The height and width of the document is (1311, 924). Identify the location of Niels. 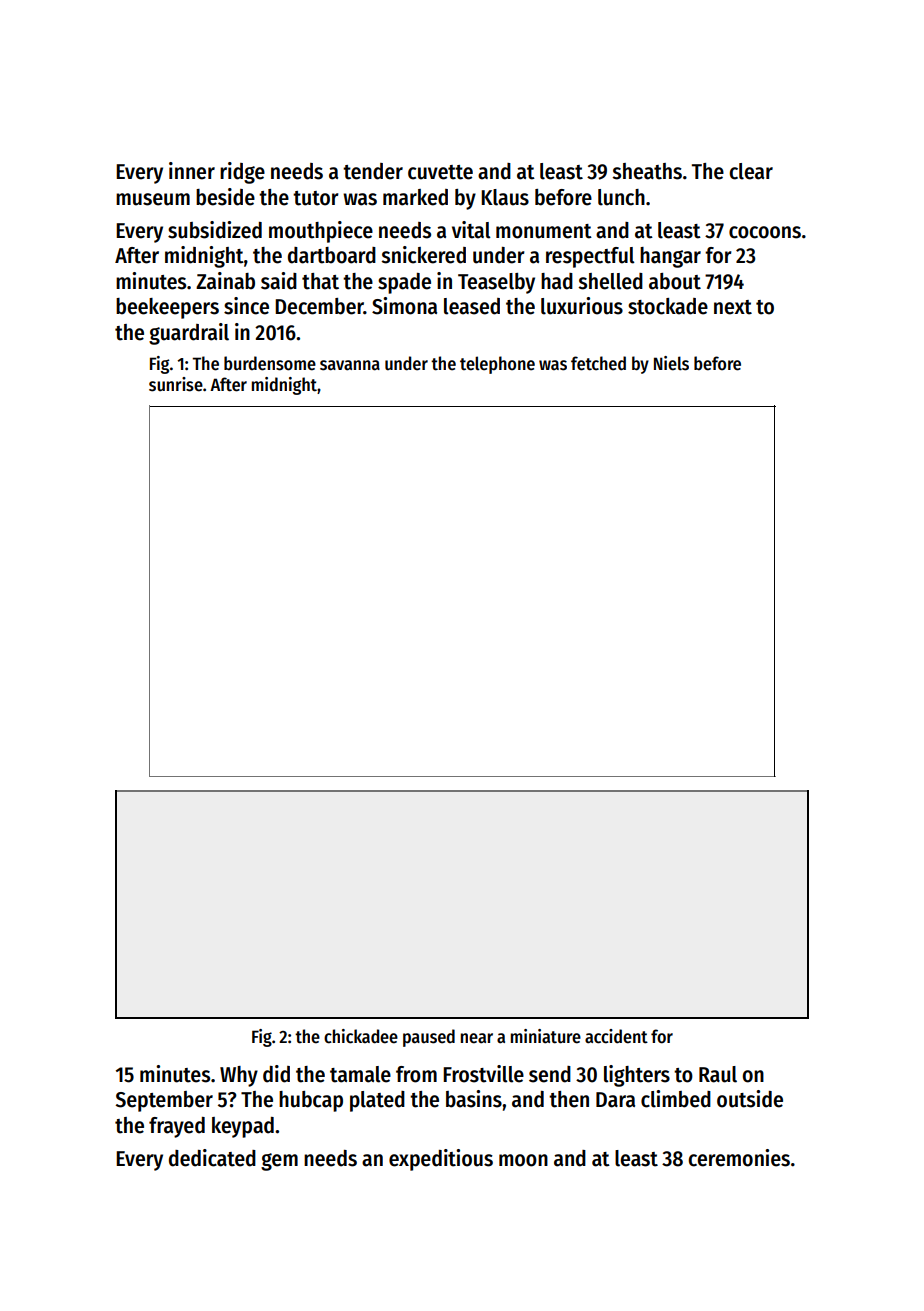
(671, 363).
